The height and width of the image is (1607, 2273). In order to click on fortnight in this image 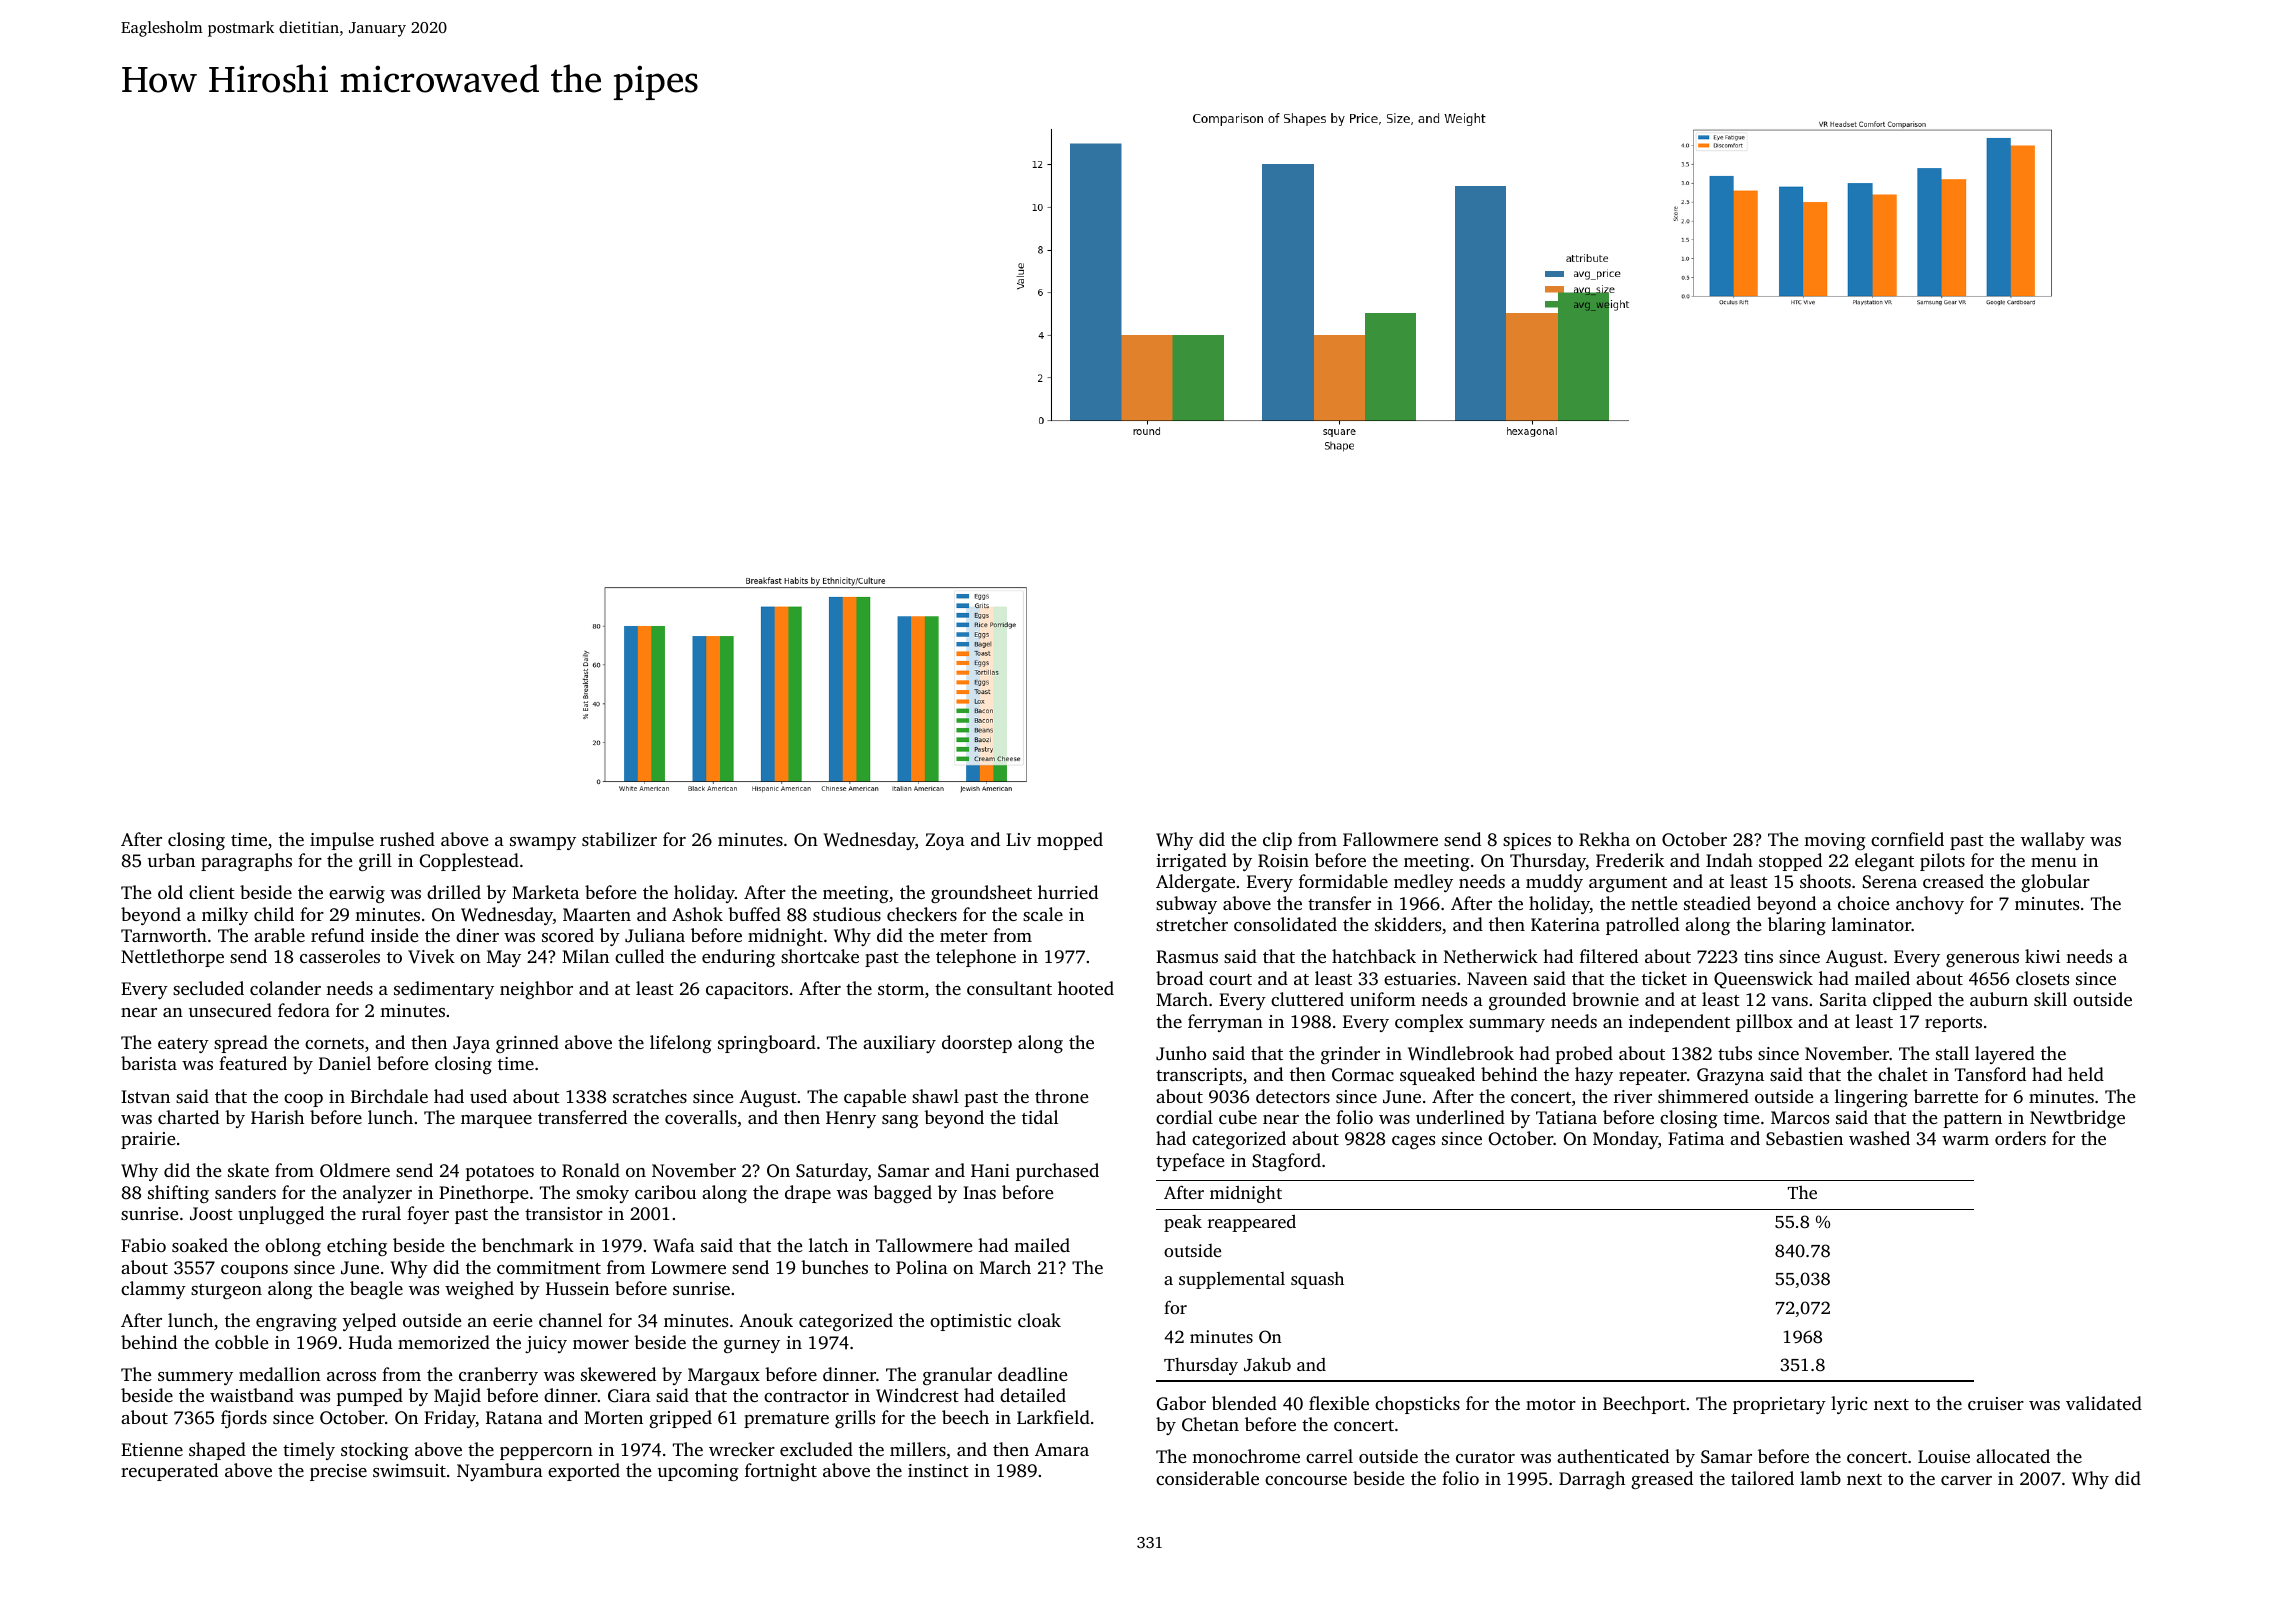, I will do `click(781, 1472)`.
